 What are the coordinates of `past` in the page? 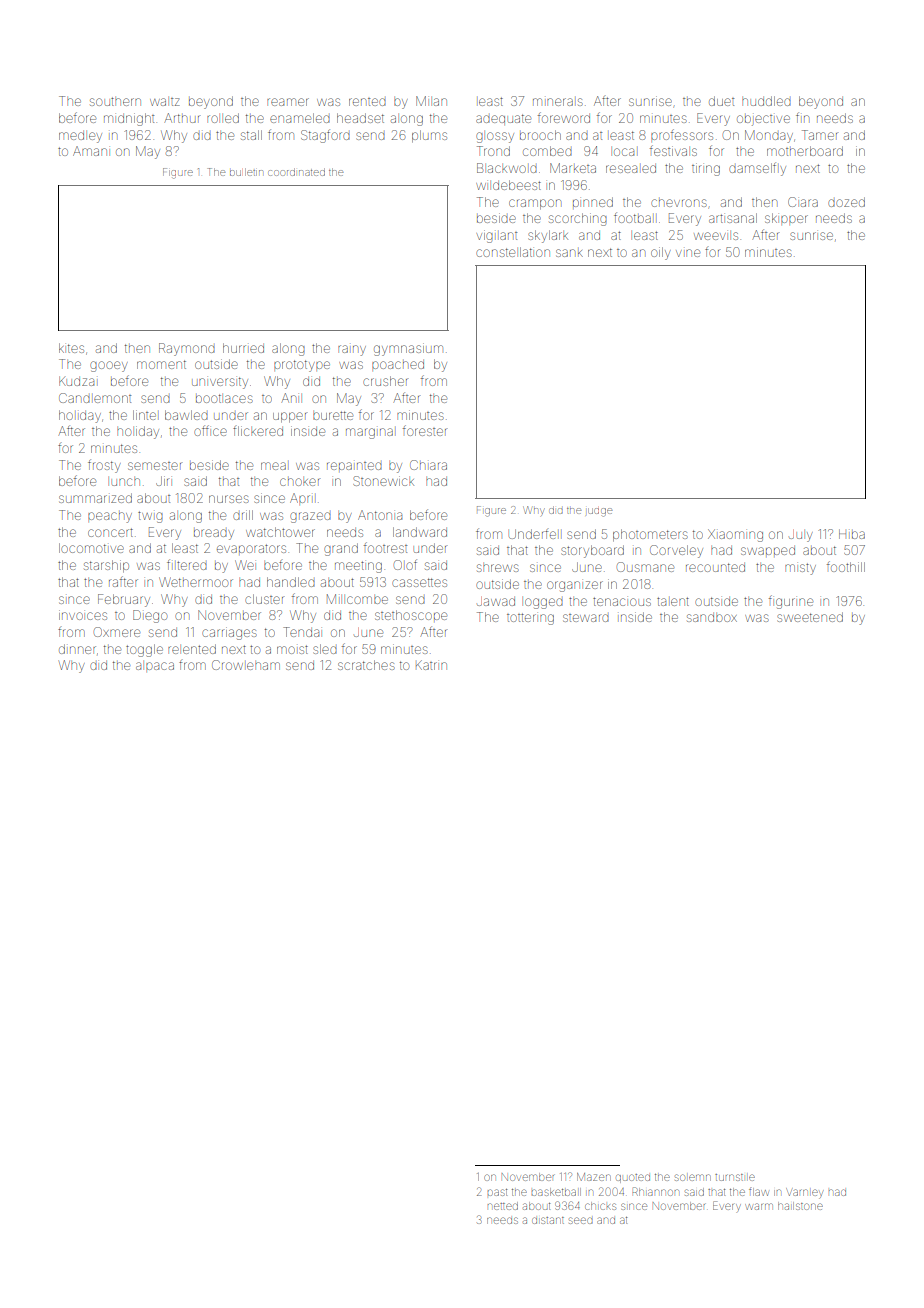 It's located at (497, 1192).
